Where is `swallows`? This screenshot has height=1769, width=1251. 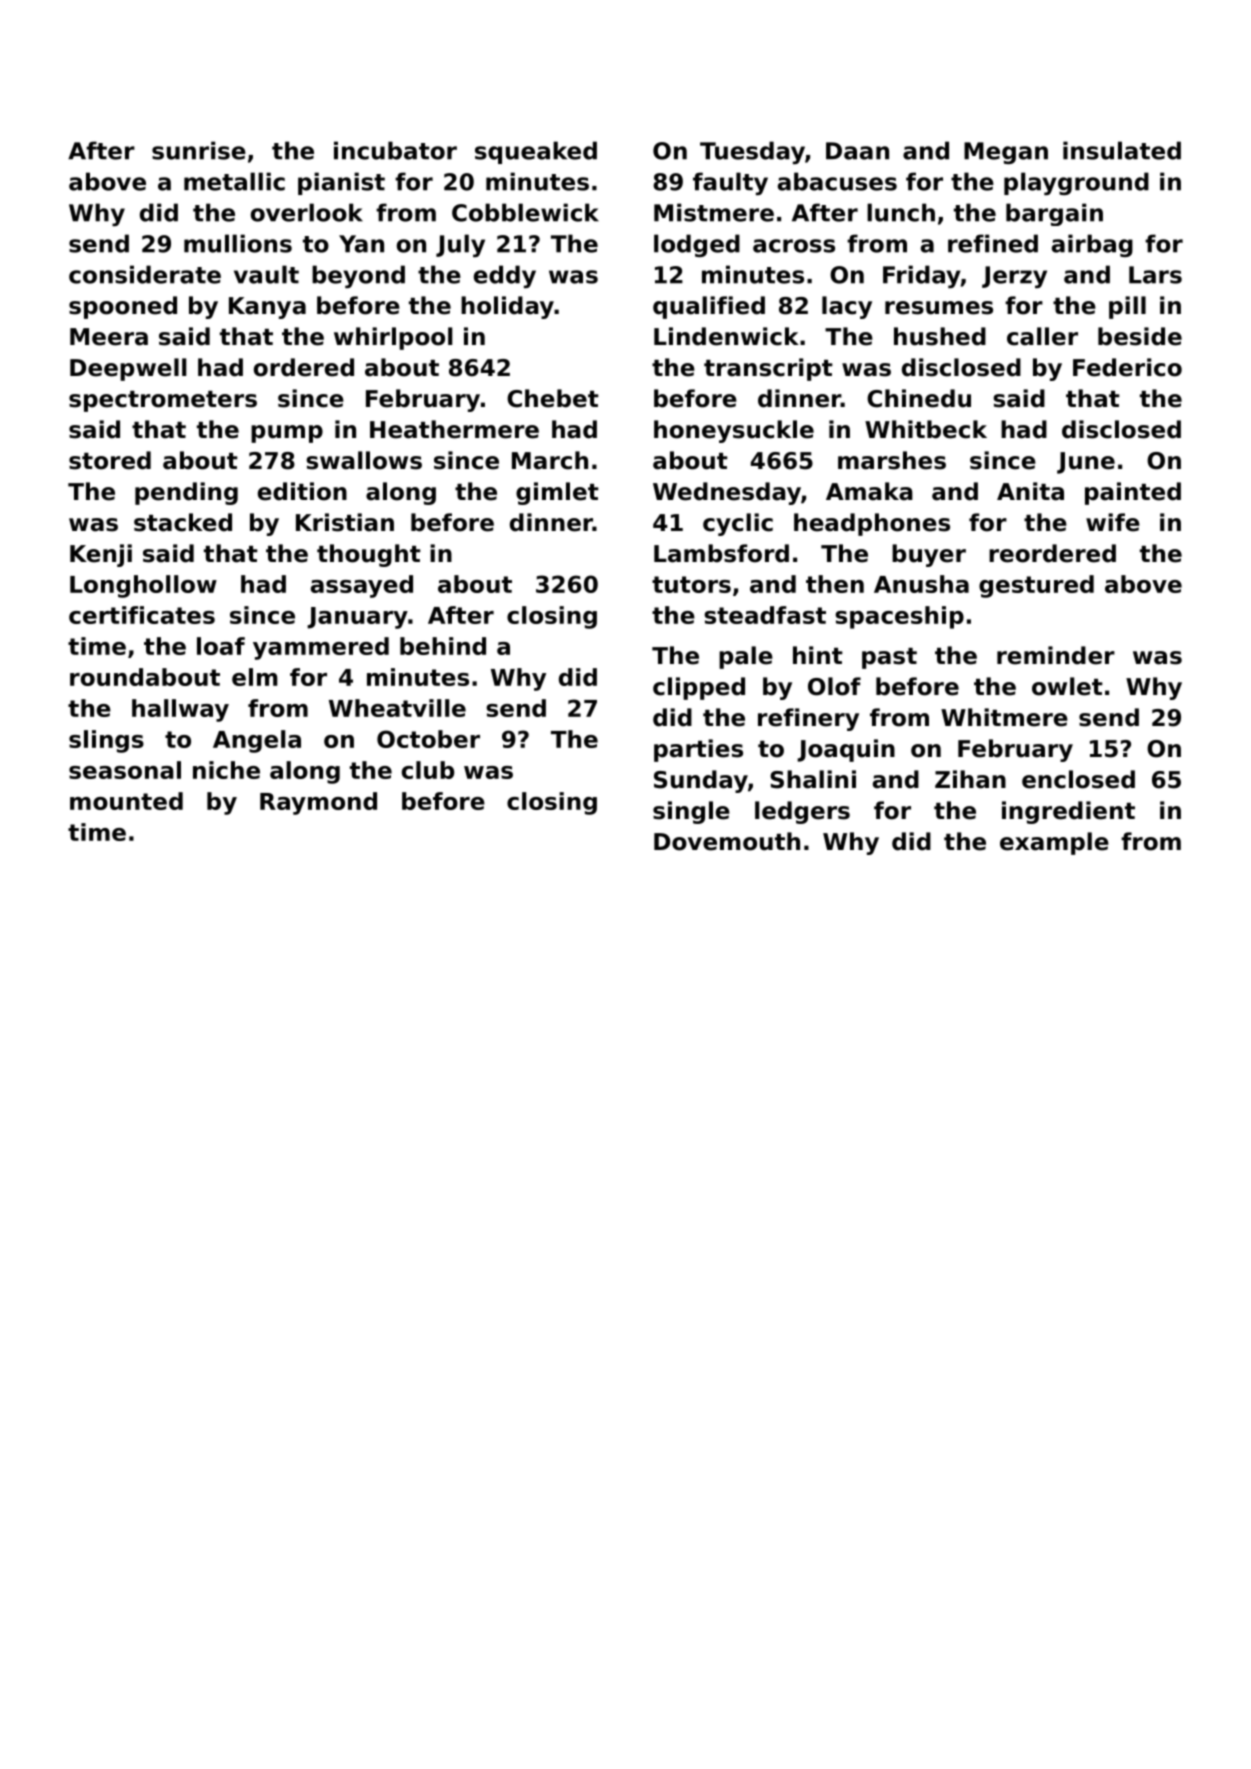 swallows is located at coordinates (364, 460).
